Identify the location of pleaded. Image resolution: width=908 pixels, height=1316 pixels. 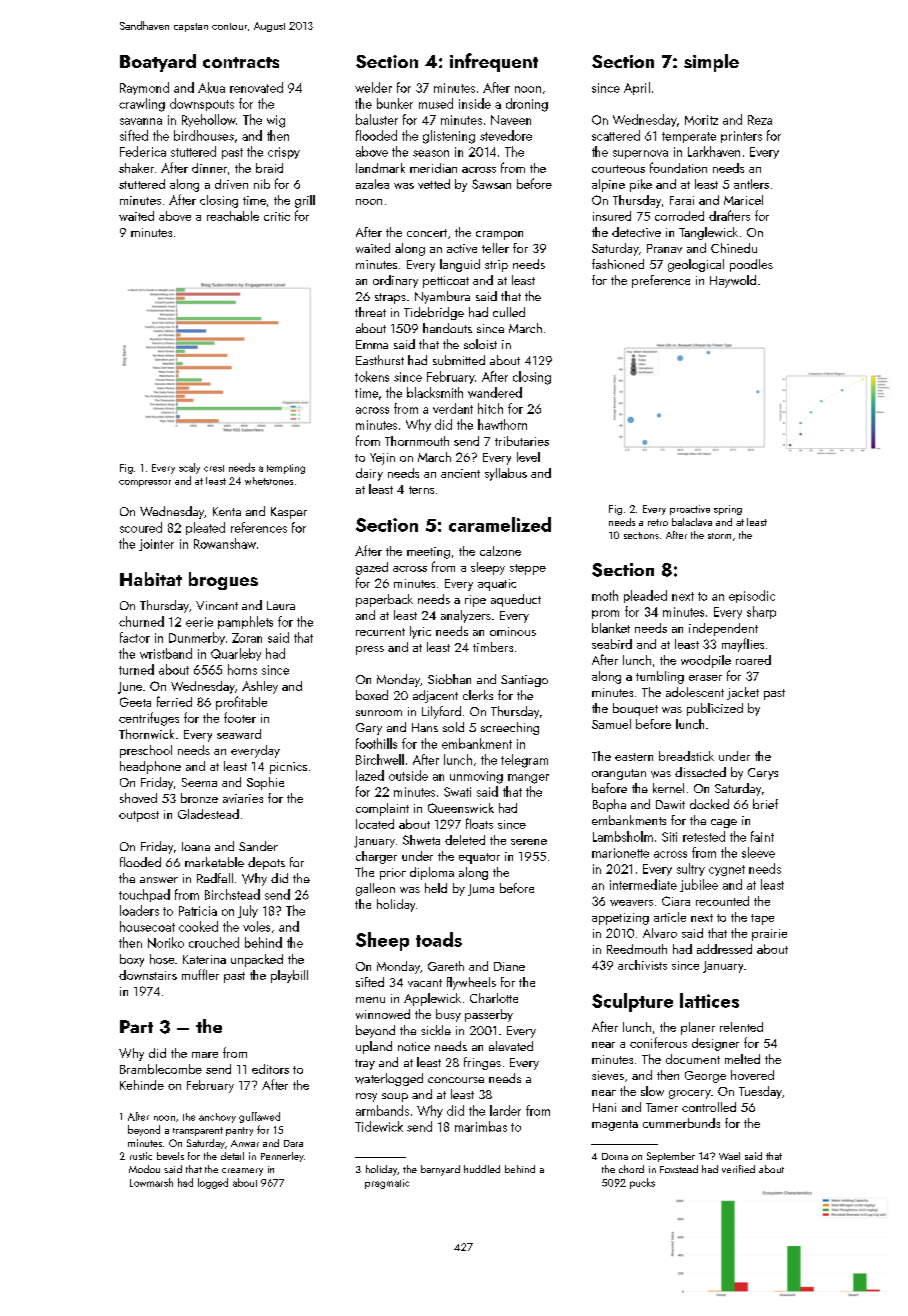
(645, 596).
